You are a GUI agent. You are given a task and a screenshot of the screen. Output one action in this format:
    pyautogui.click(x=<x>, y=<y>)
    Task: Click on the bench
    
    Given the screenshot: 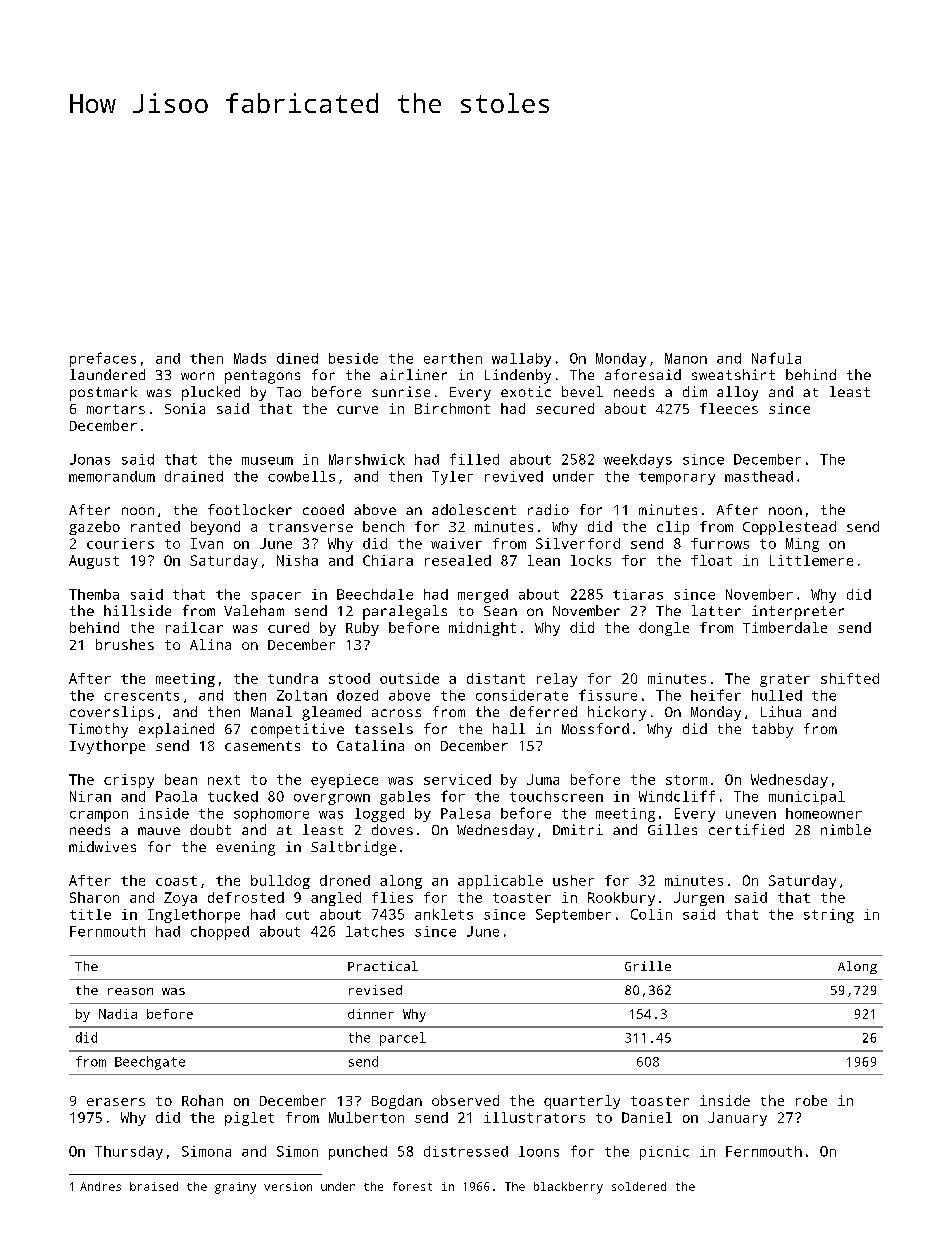 What is the action you would take?
    pyautogui.click(x=383, y=526)
